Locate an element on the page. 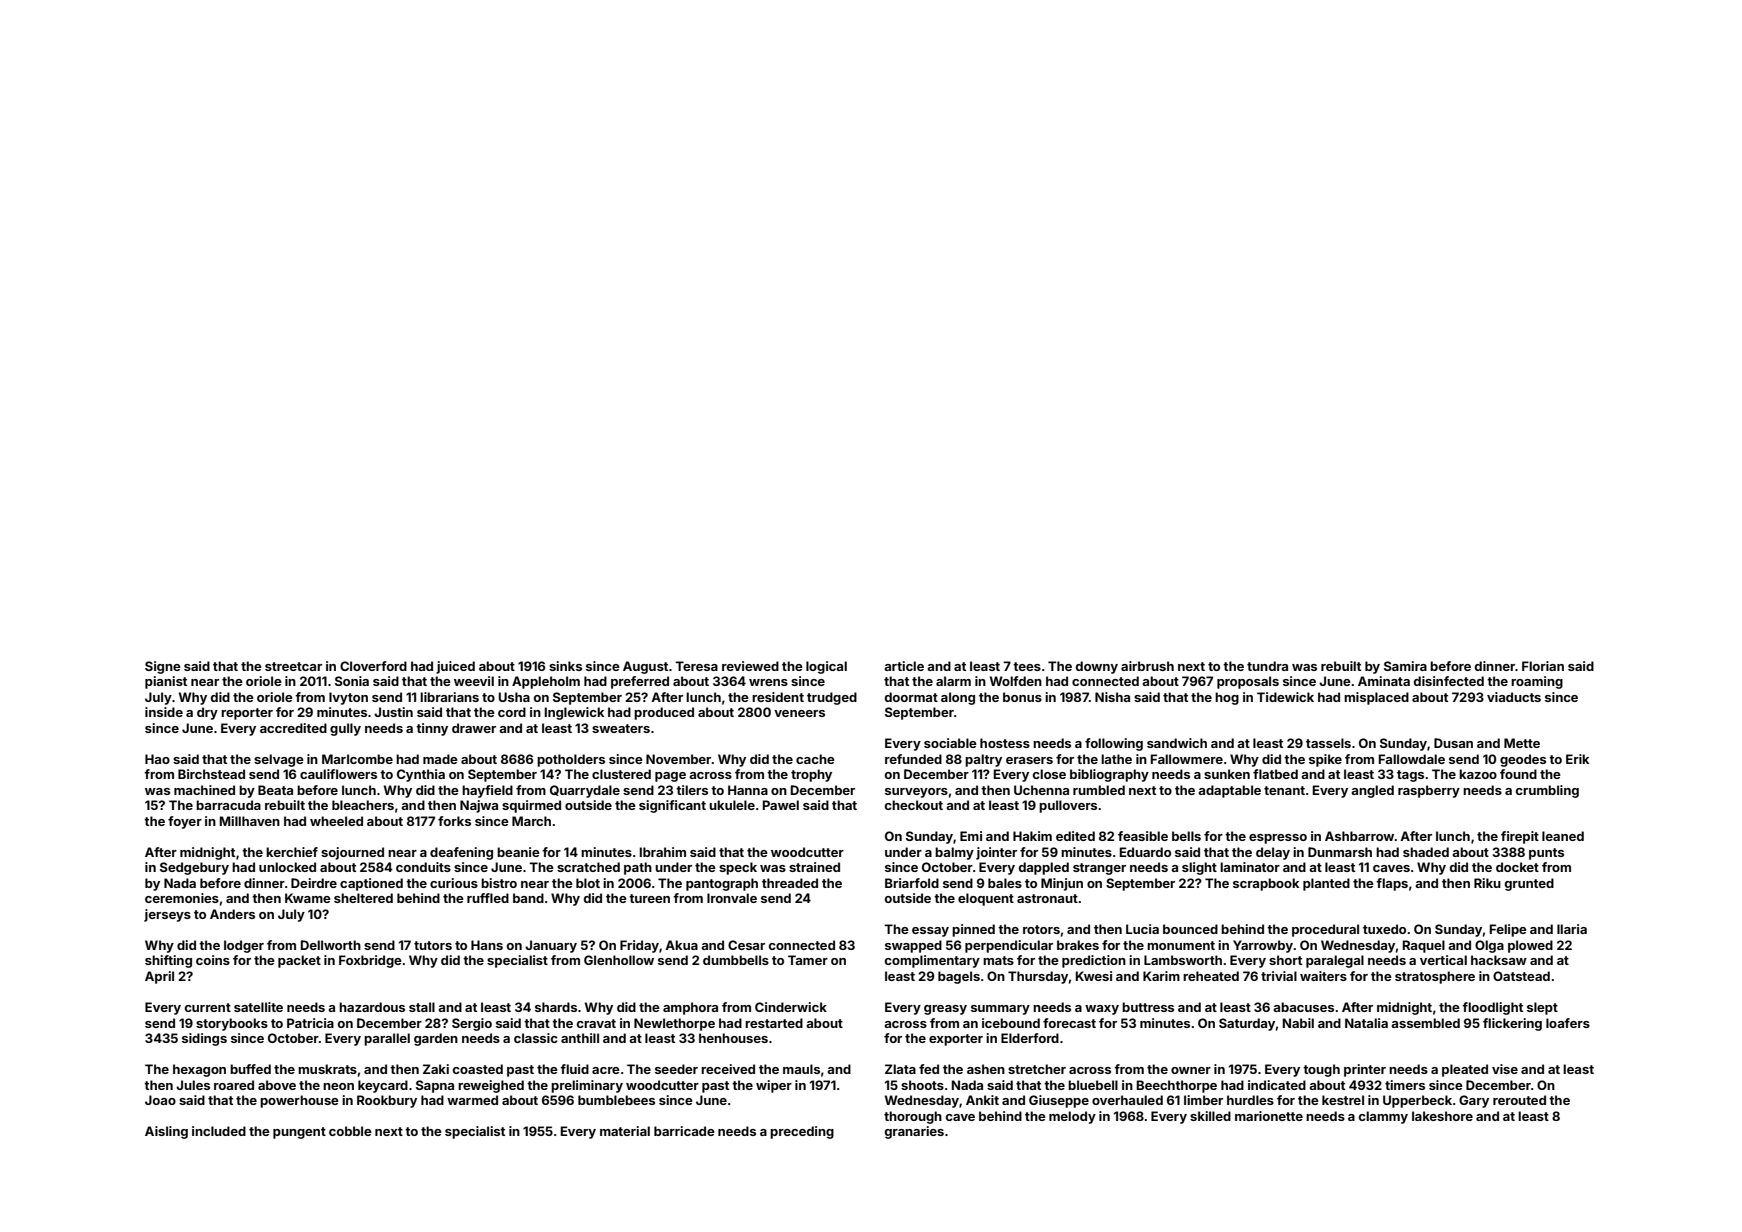 This document has width=1742, height=1232. cache is located at coordinates (815, 759).
